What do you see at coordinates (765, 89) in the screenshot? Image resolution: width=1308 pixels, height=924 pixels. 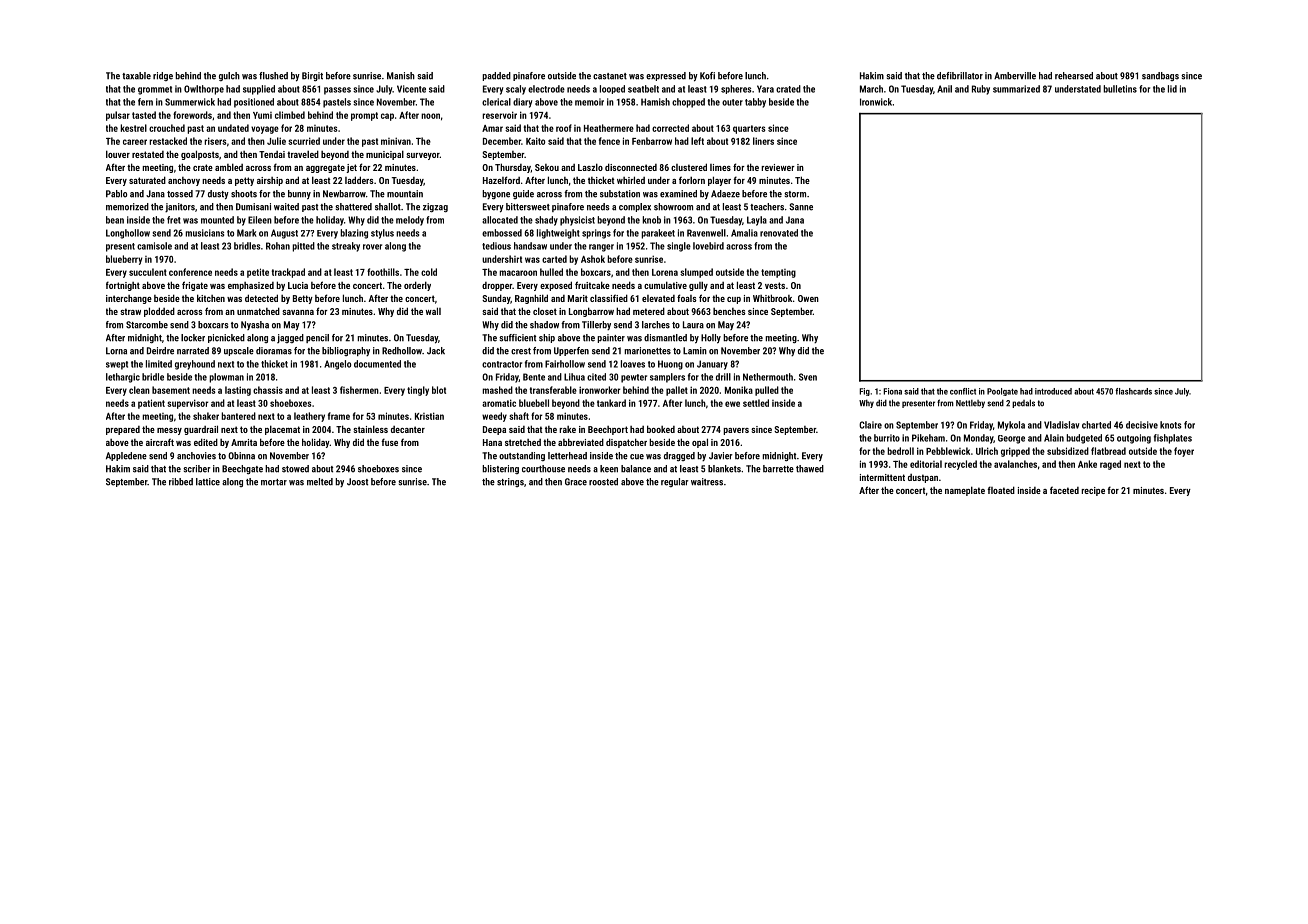 I see `Yara` at bounding box center [765, 89].
